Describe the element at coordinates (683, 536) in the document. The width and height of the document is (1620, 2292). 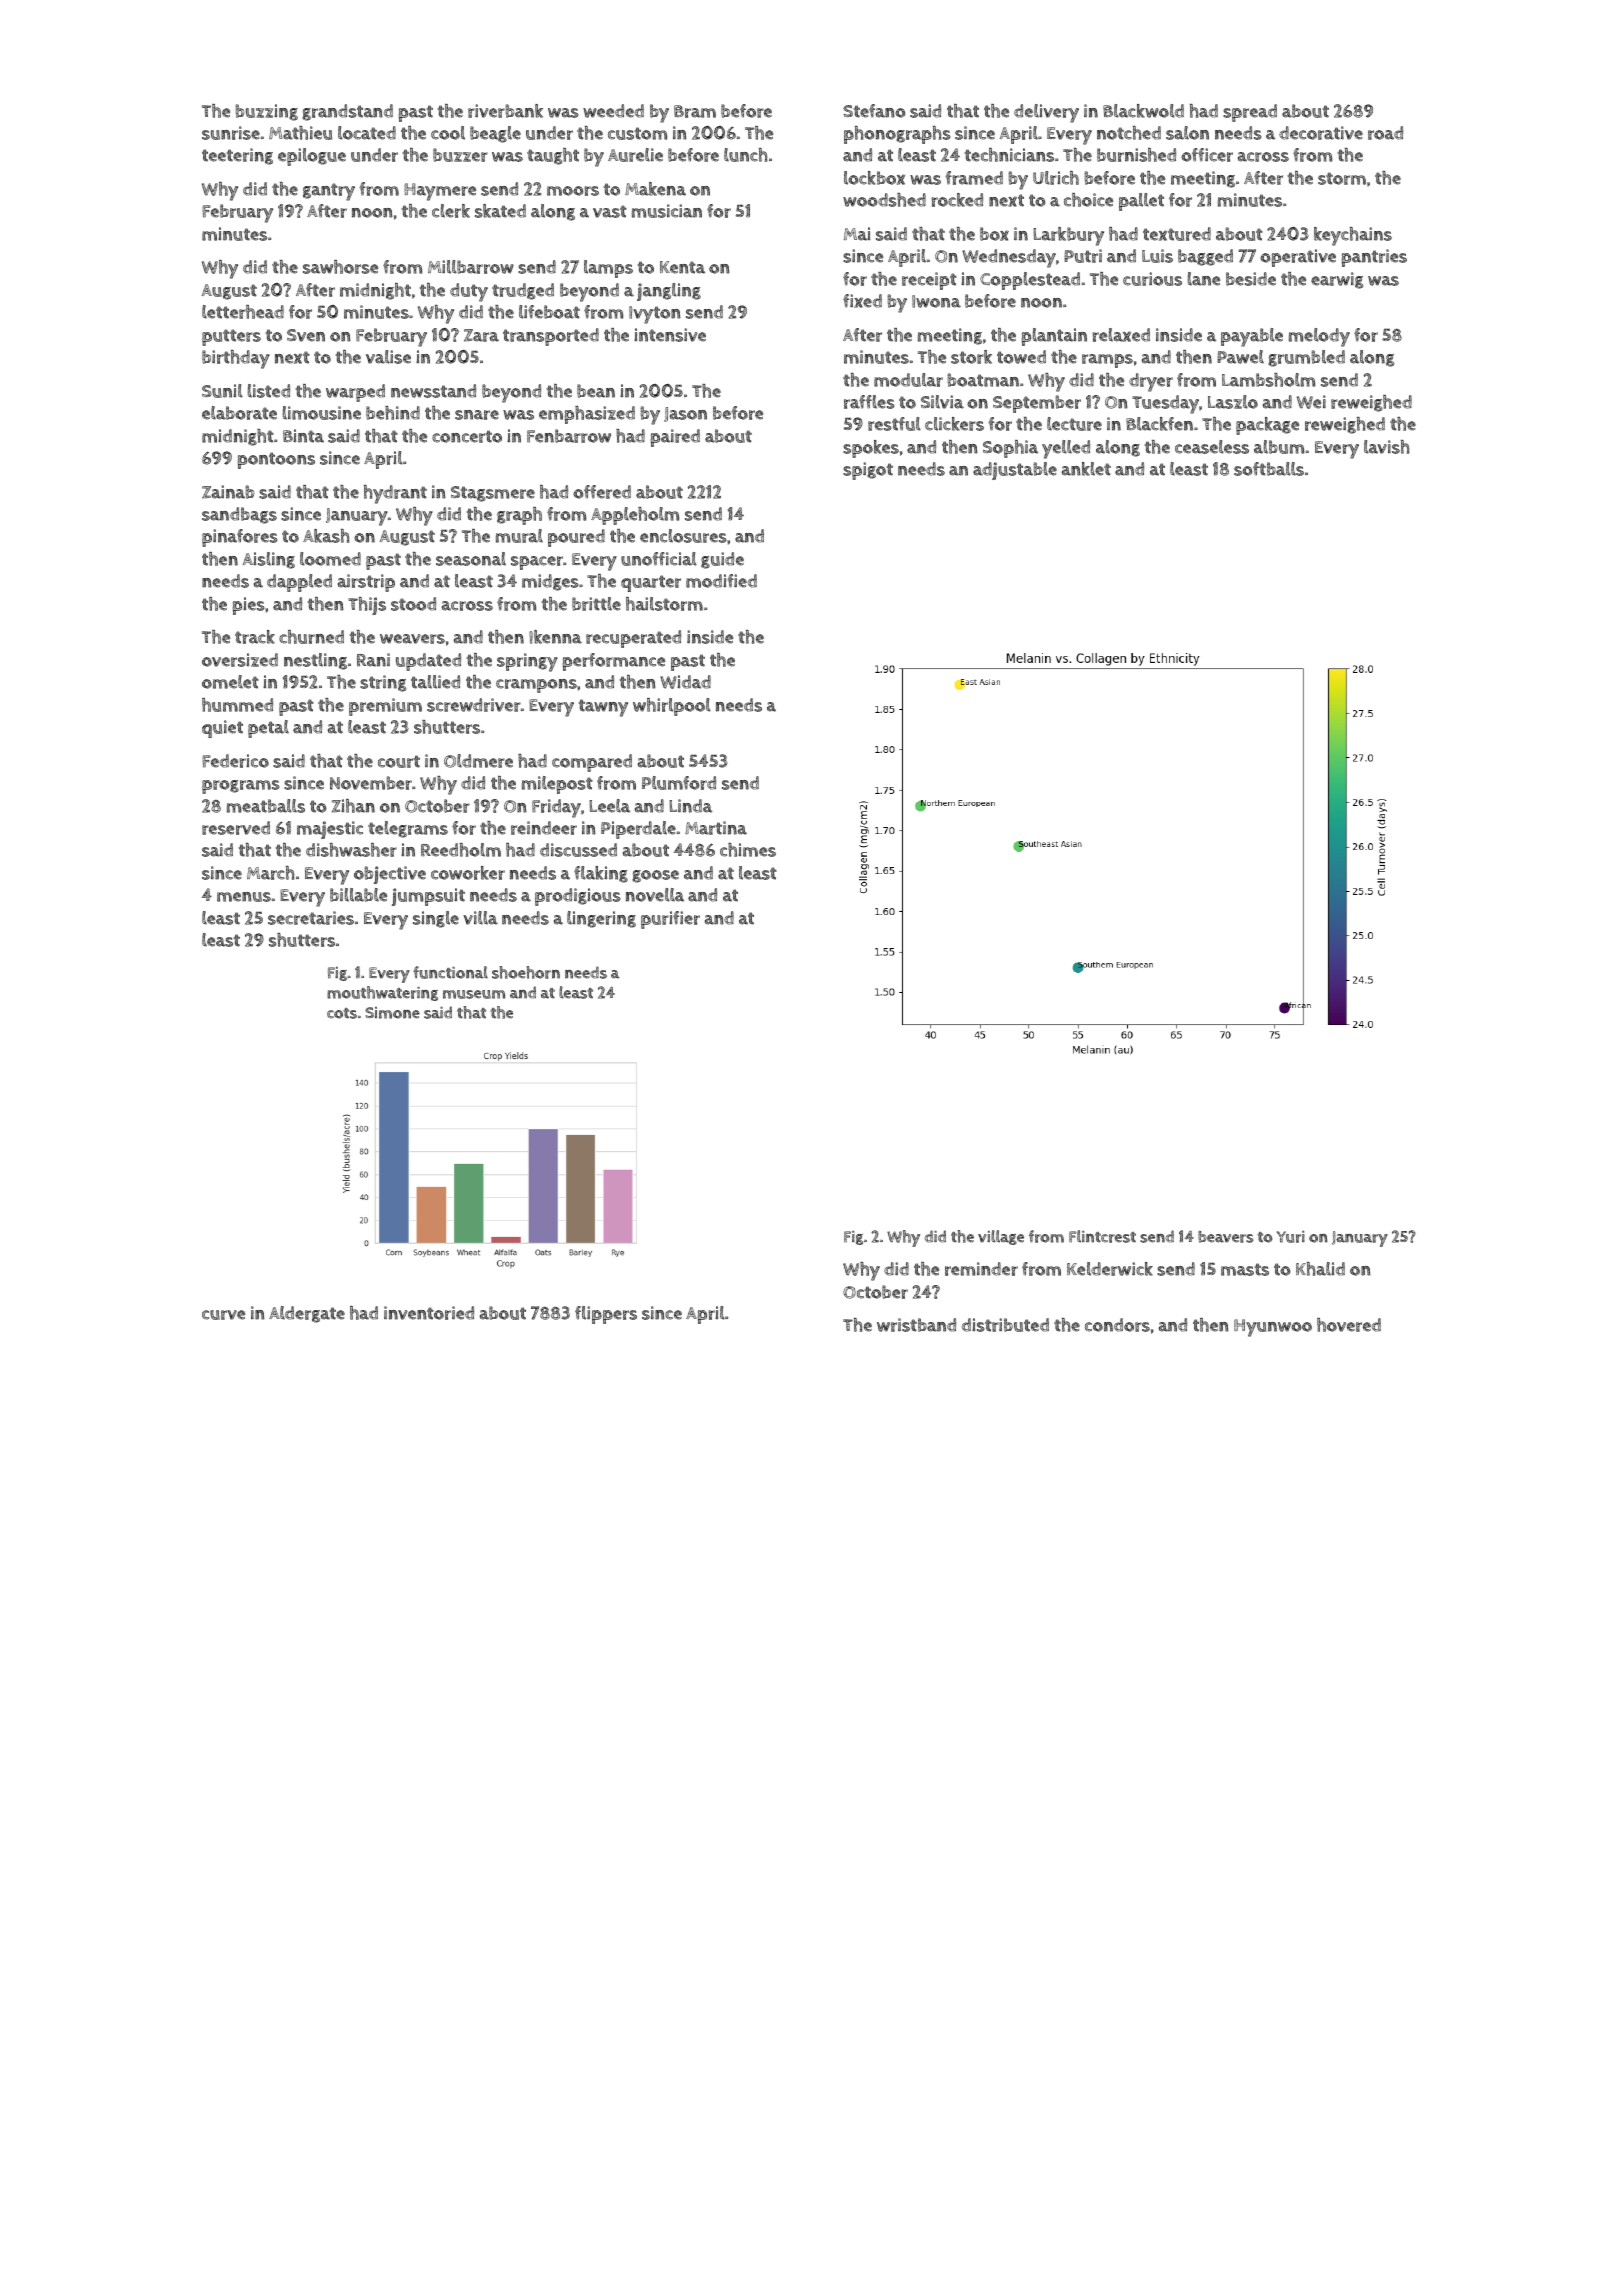
I see `enclosures` at that location.
